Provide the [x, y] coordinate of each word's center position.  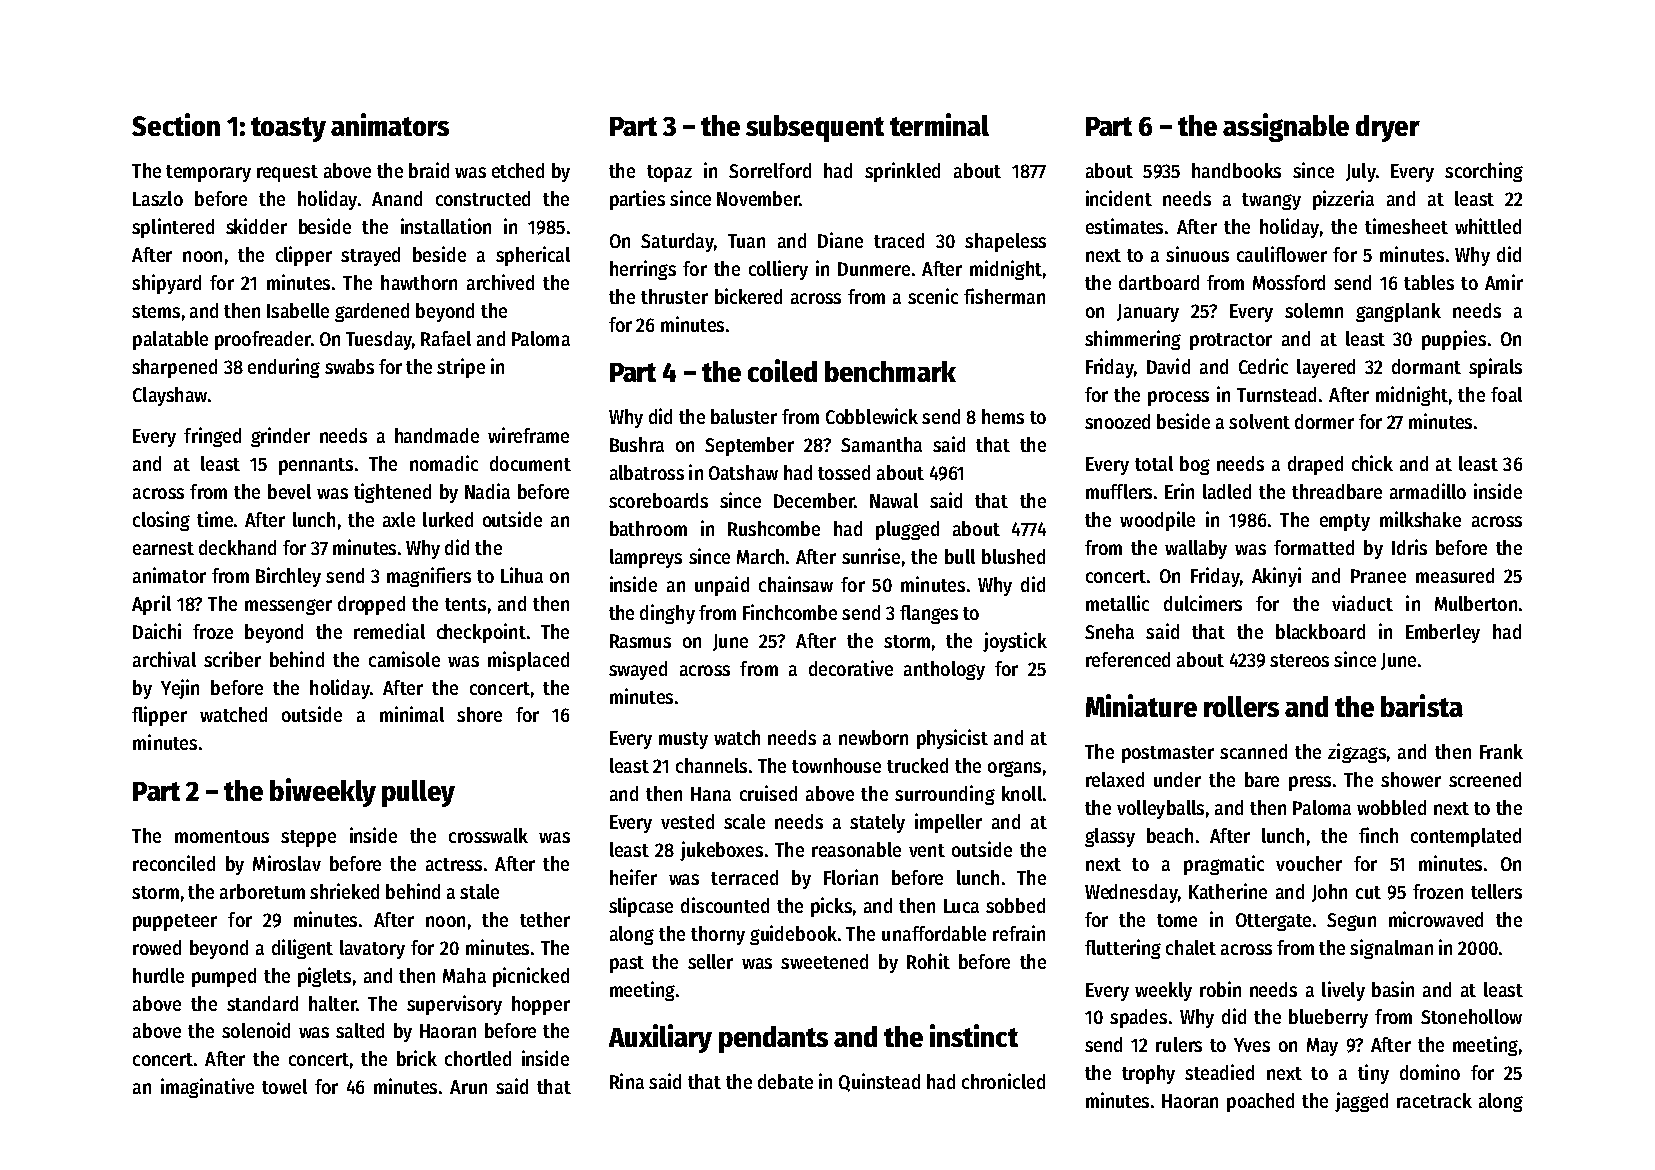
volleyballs [1160, 809]
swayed [638, 670]
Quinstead [879, 1082]
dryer [1388, 128]
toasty [288, 129]
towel [284, 1086]
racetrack [1434, 1100]
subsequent [815, 128]
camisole [404, 659]
